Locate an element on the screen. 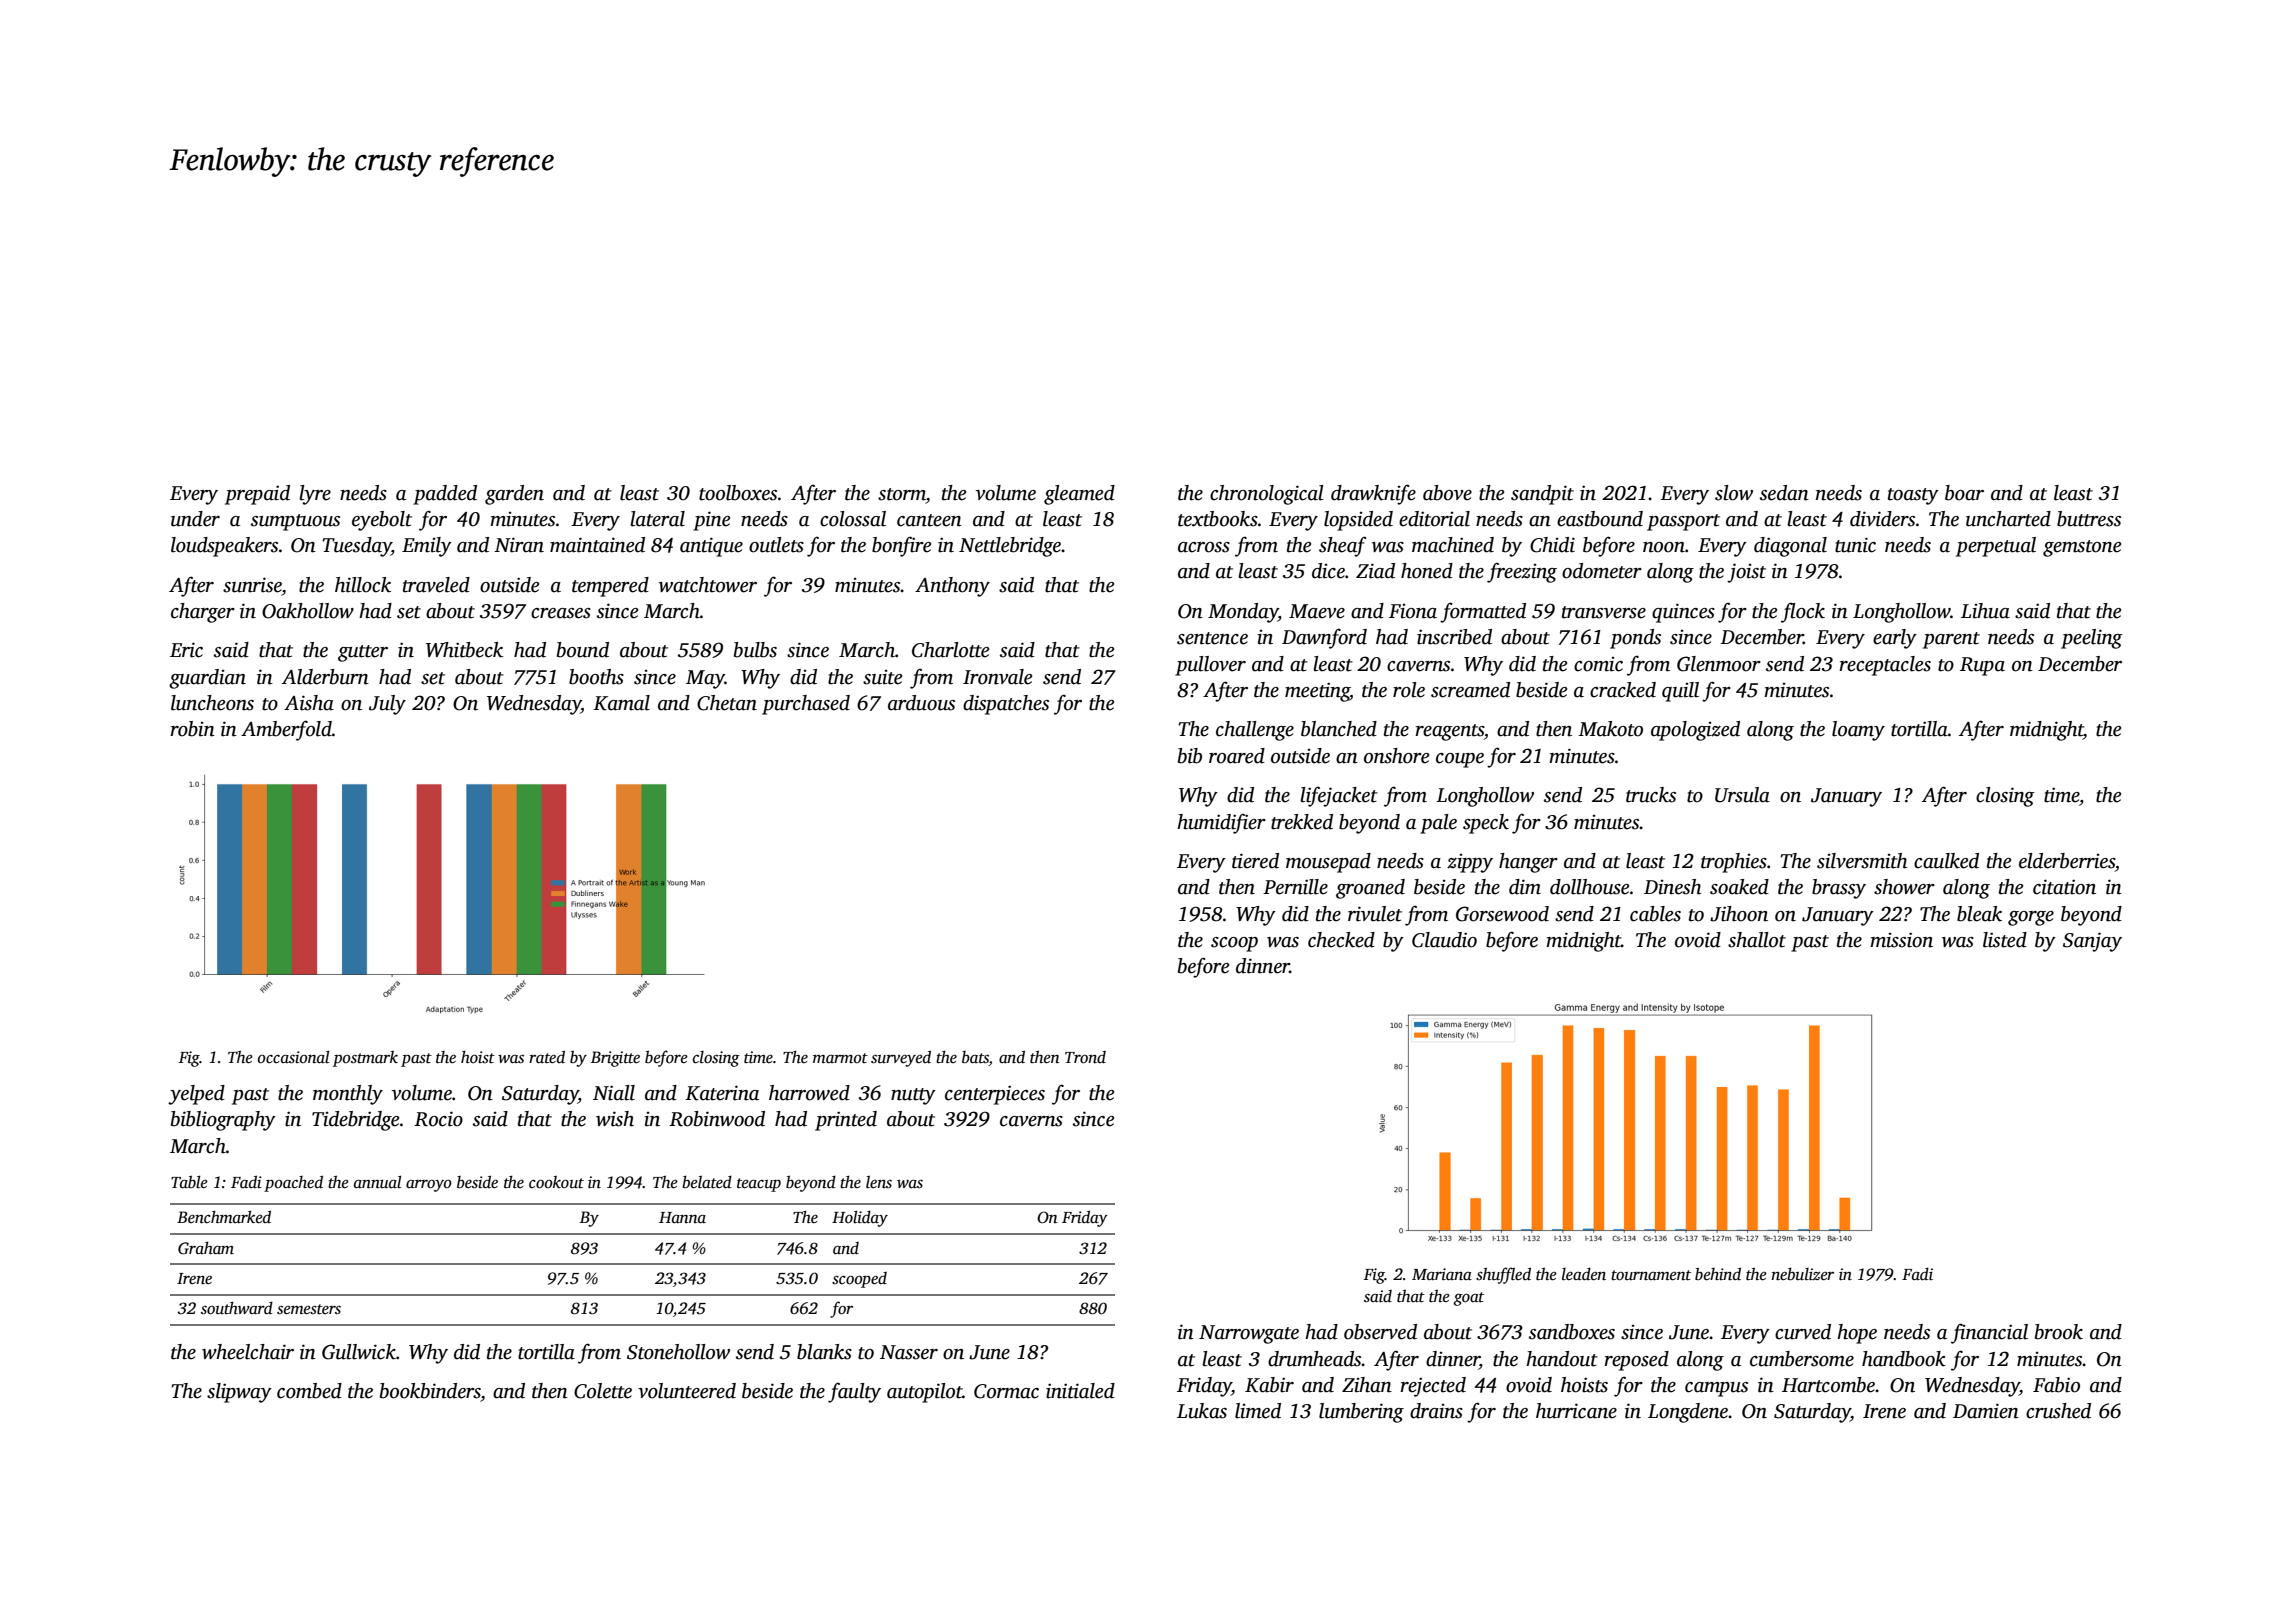 The image size is (2292, 1620). lens is located at coordinates (879, 1182).
